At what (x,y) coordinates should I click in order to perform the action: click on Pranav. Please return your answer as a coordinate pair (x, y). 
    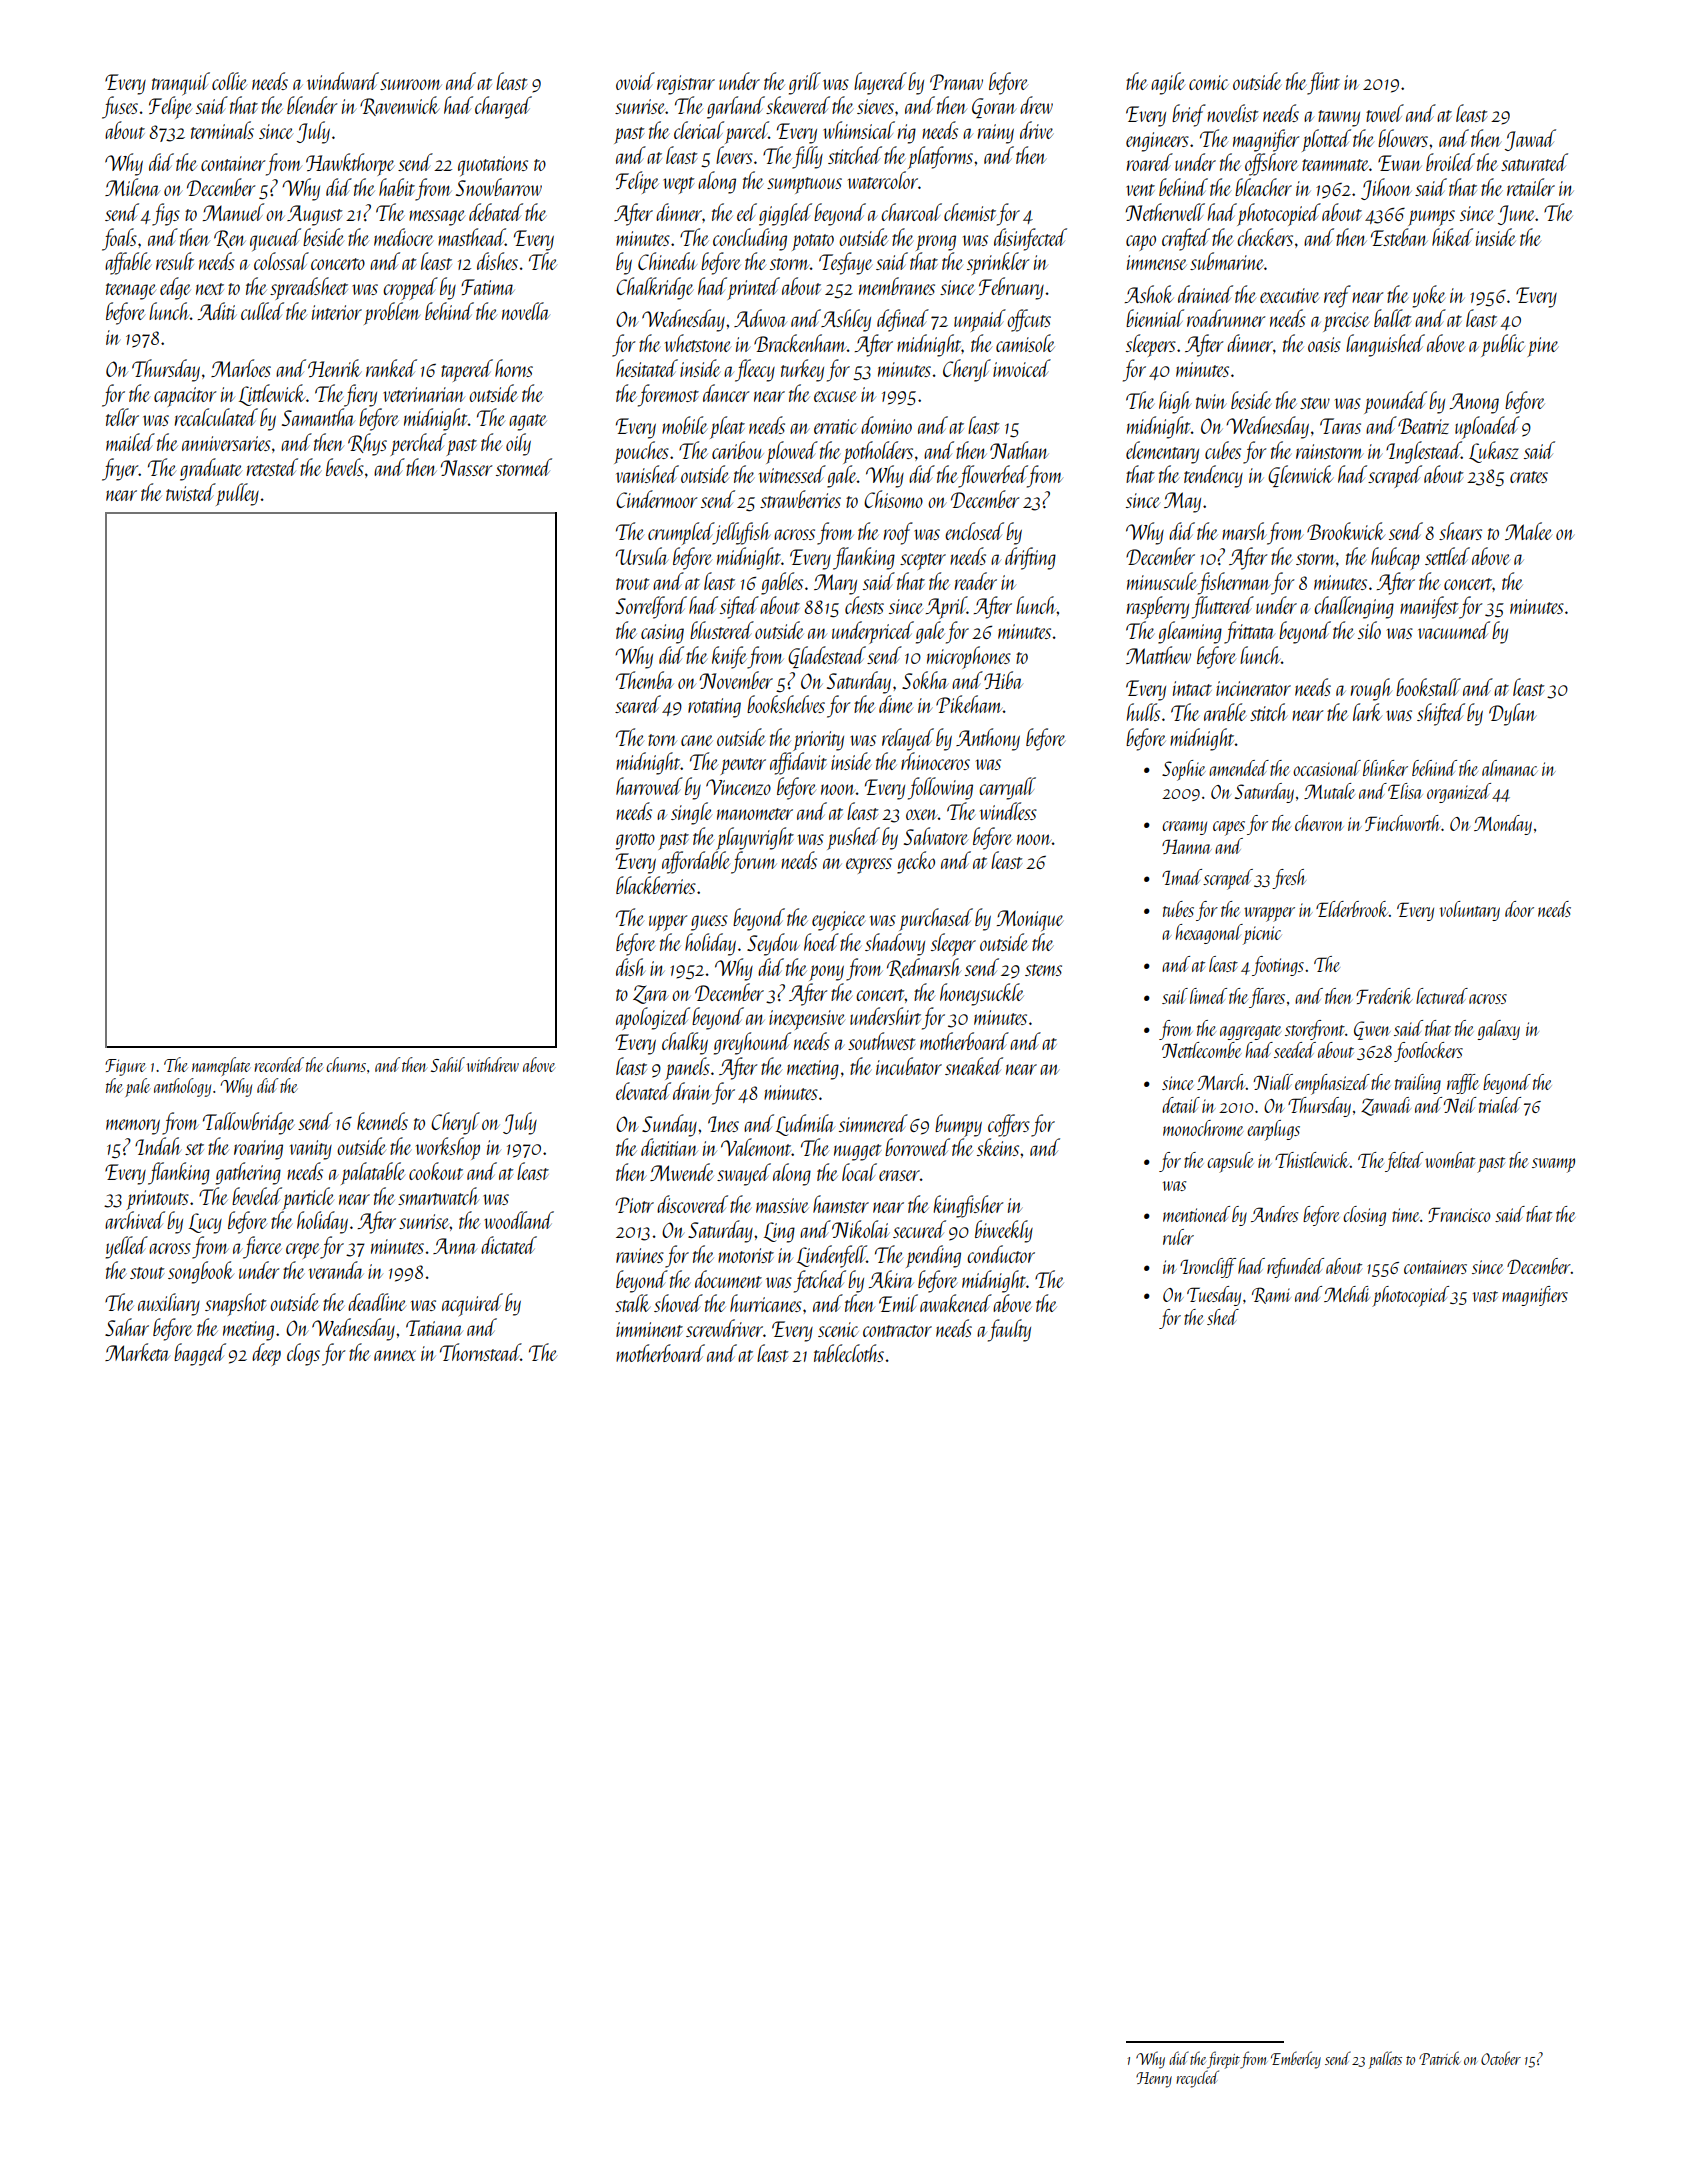
    Looking at the image, I should click on (956, 82).
